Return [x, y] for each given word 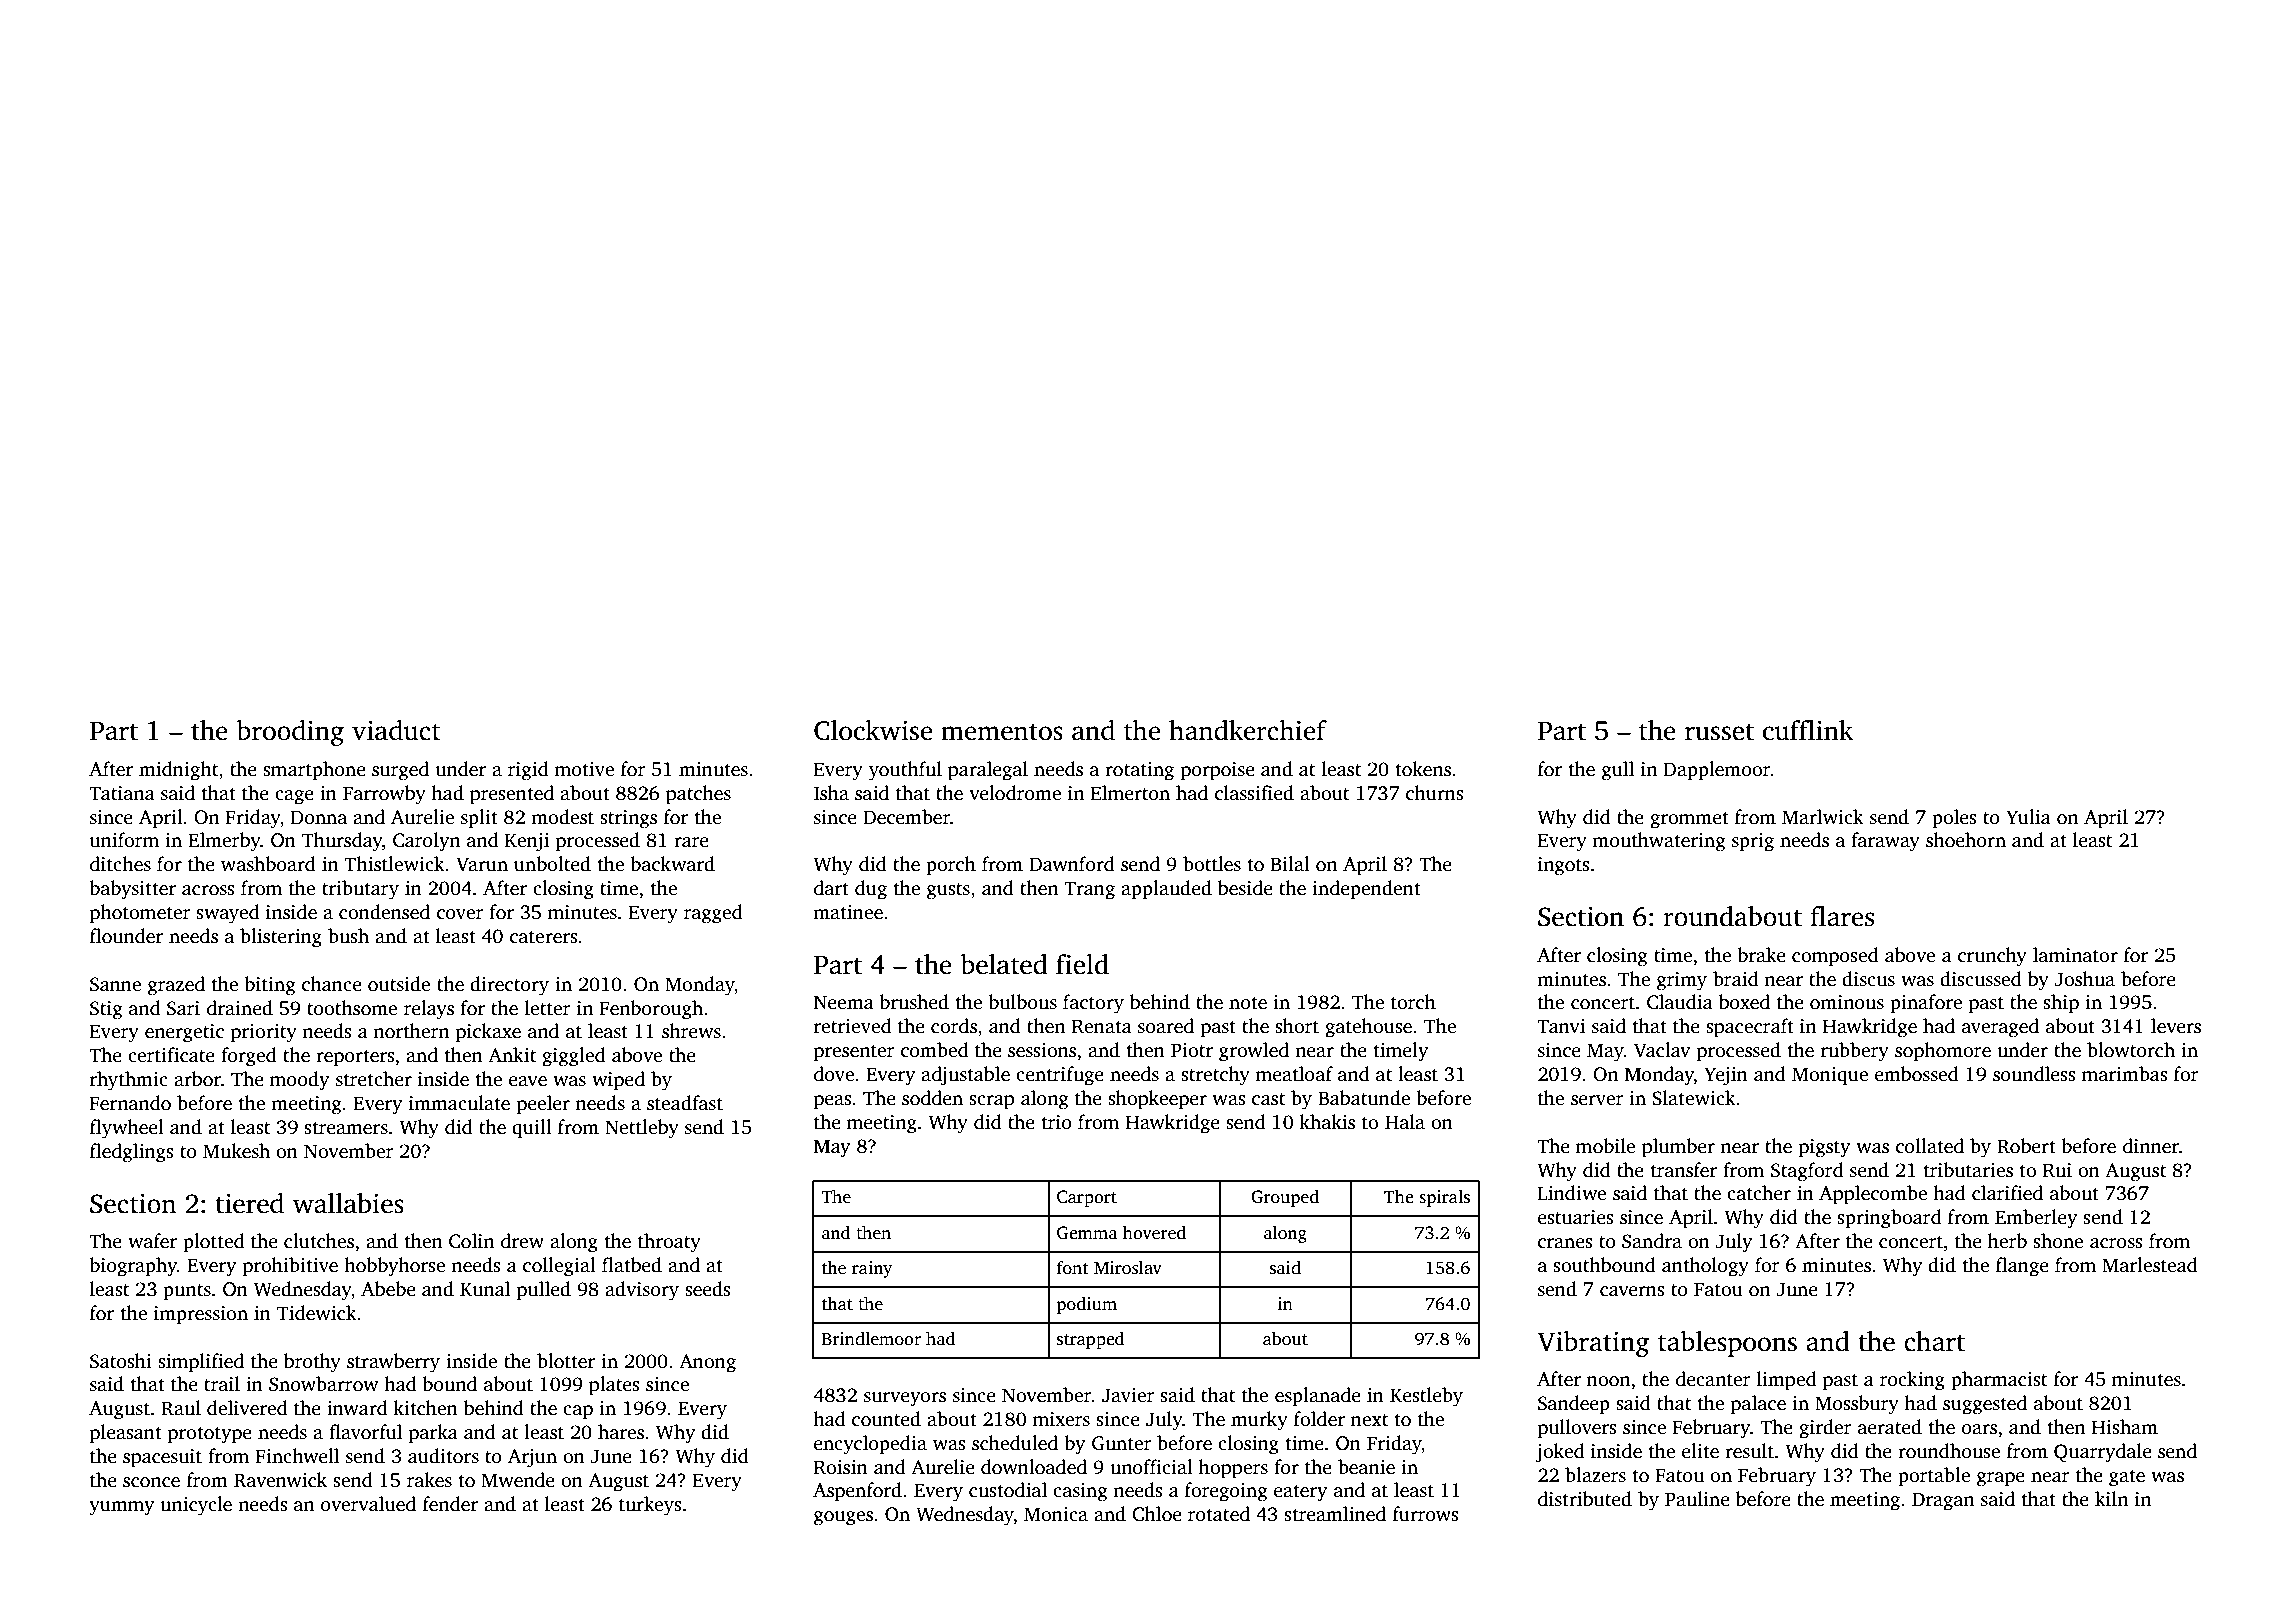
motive [584, 769]
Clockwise [873, 730]
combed [935, 1050]
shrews [691, 1031]
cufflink [1808, 730]
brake [1761, 955]
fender [450, 1504]
